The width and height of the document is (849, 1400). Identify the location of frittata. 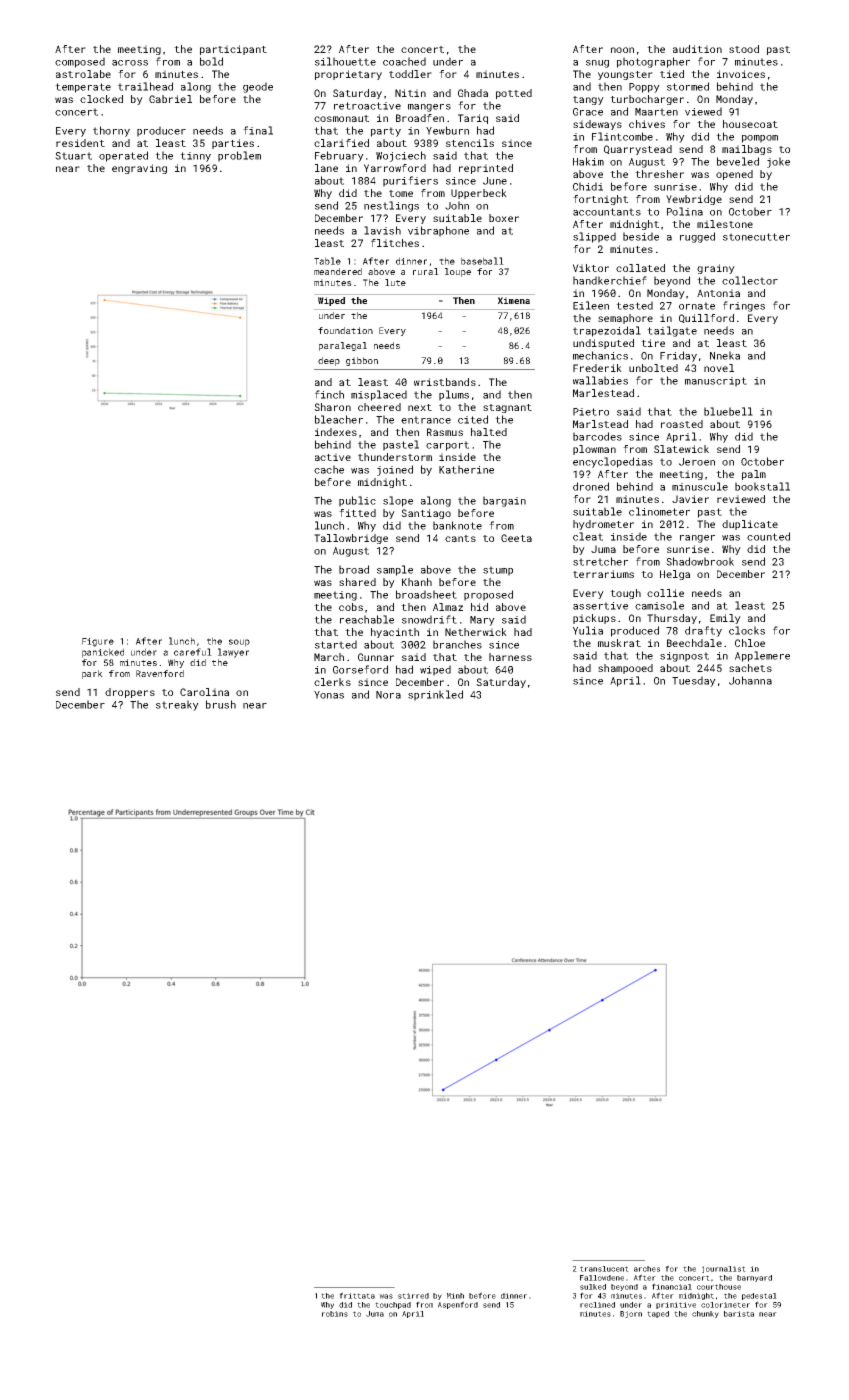
(357, 1295).
